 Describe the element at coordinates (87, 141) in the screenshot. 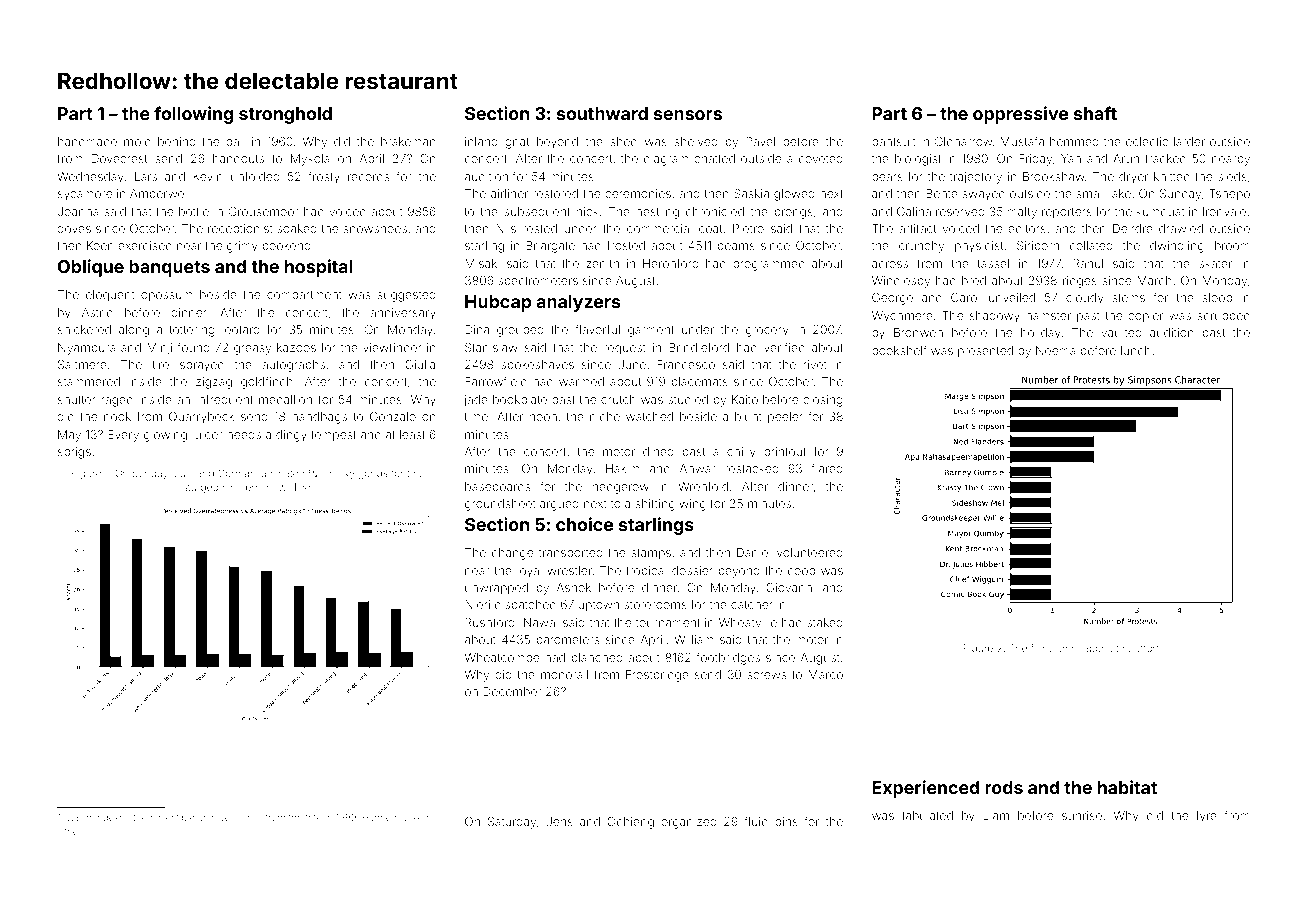

I see `handmade` at that location.
